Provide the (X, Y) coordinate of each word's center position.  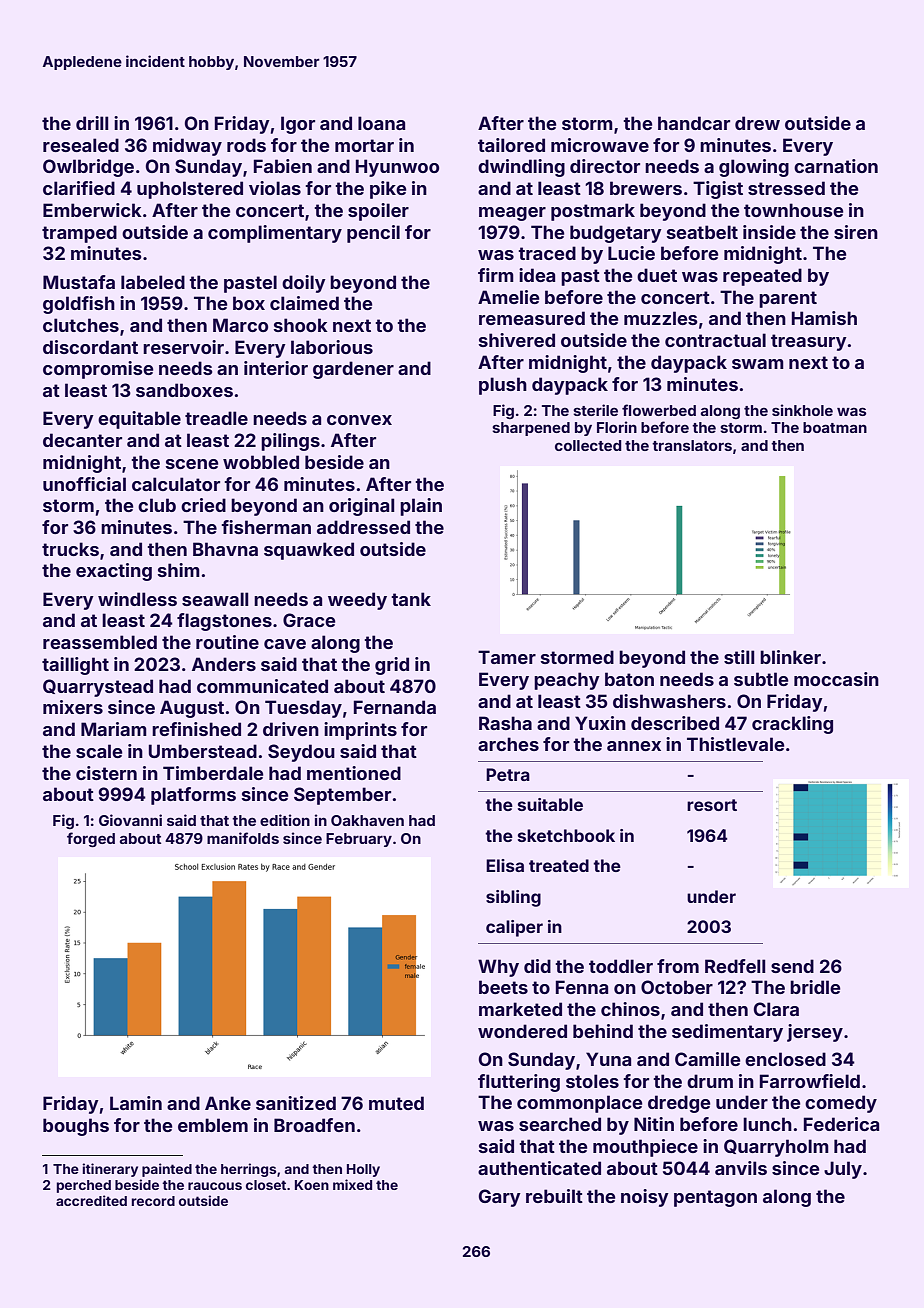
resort (712, 805)
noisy (645, 1198)
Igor (298, 125)
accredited (91, 1200)
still (739, 657)
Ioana (381, 123)
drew (757, 123)
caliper (514, 928)
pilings (290, 442)
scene (192, 464)
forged (91, 839)
